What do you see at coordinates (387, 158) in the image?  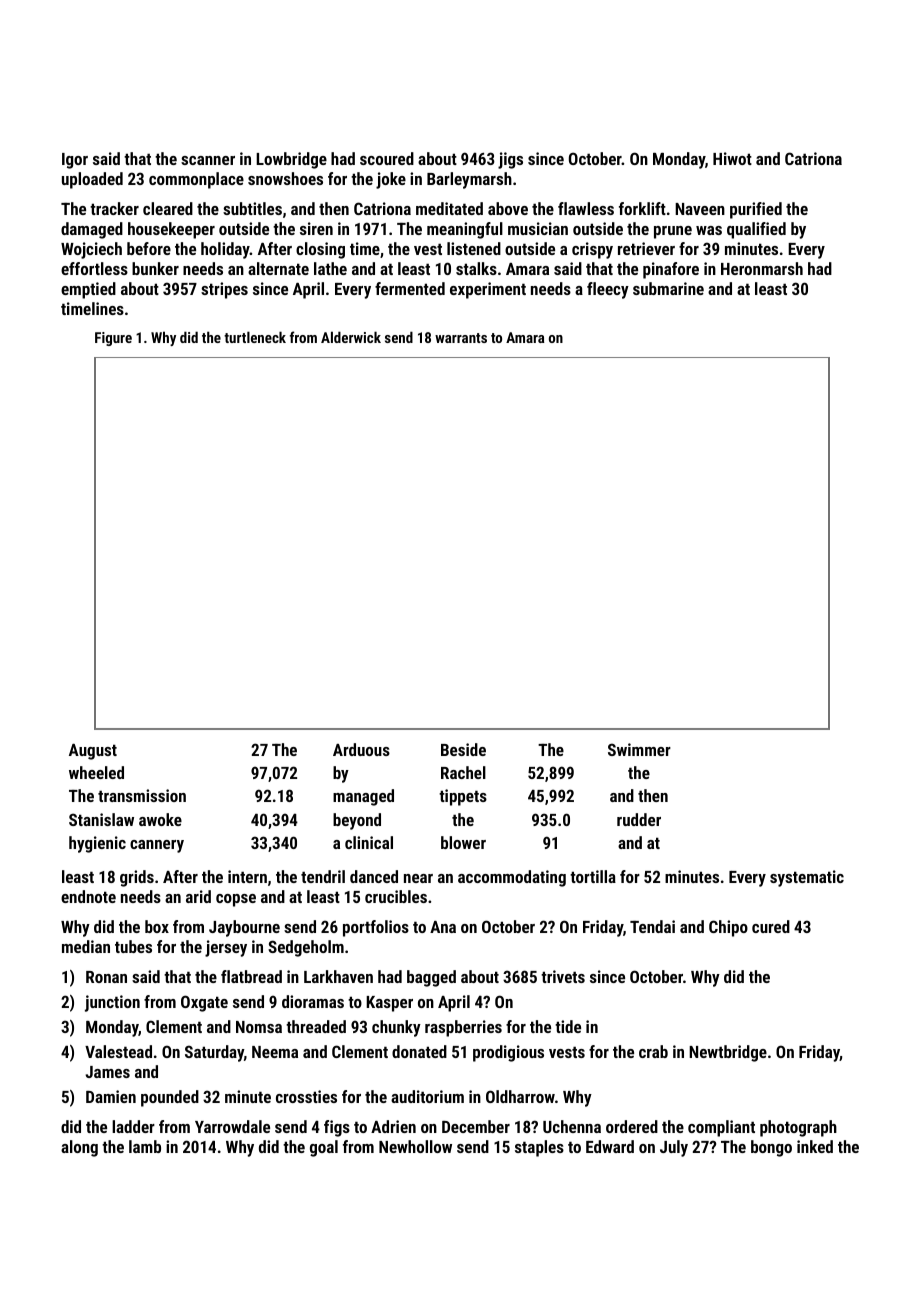 I see `scoured` at bounding box center [387, 158].
